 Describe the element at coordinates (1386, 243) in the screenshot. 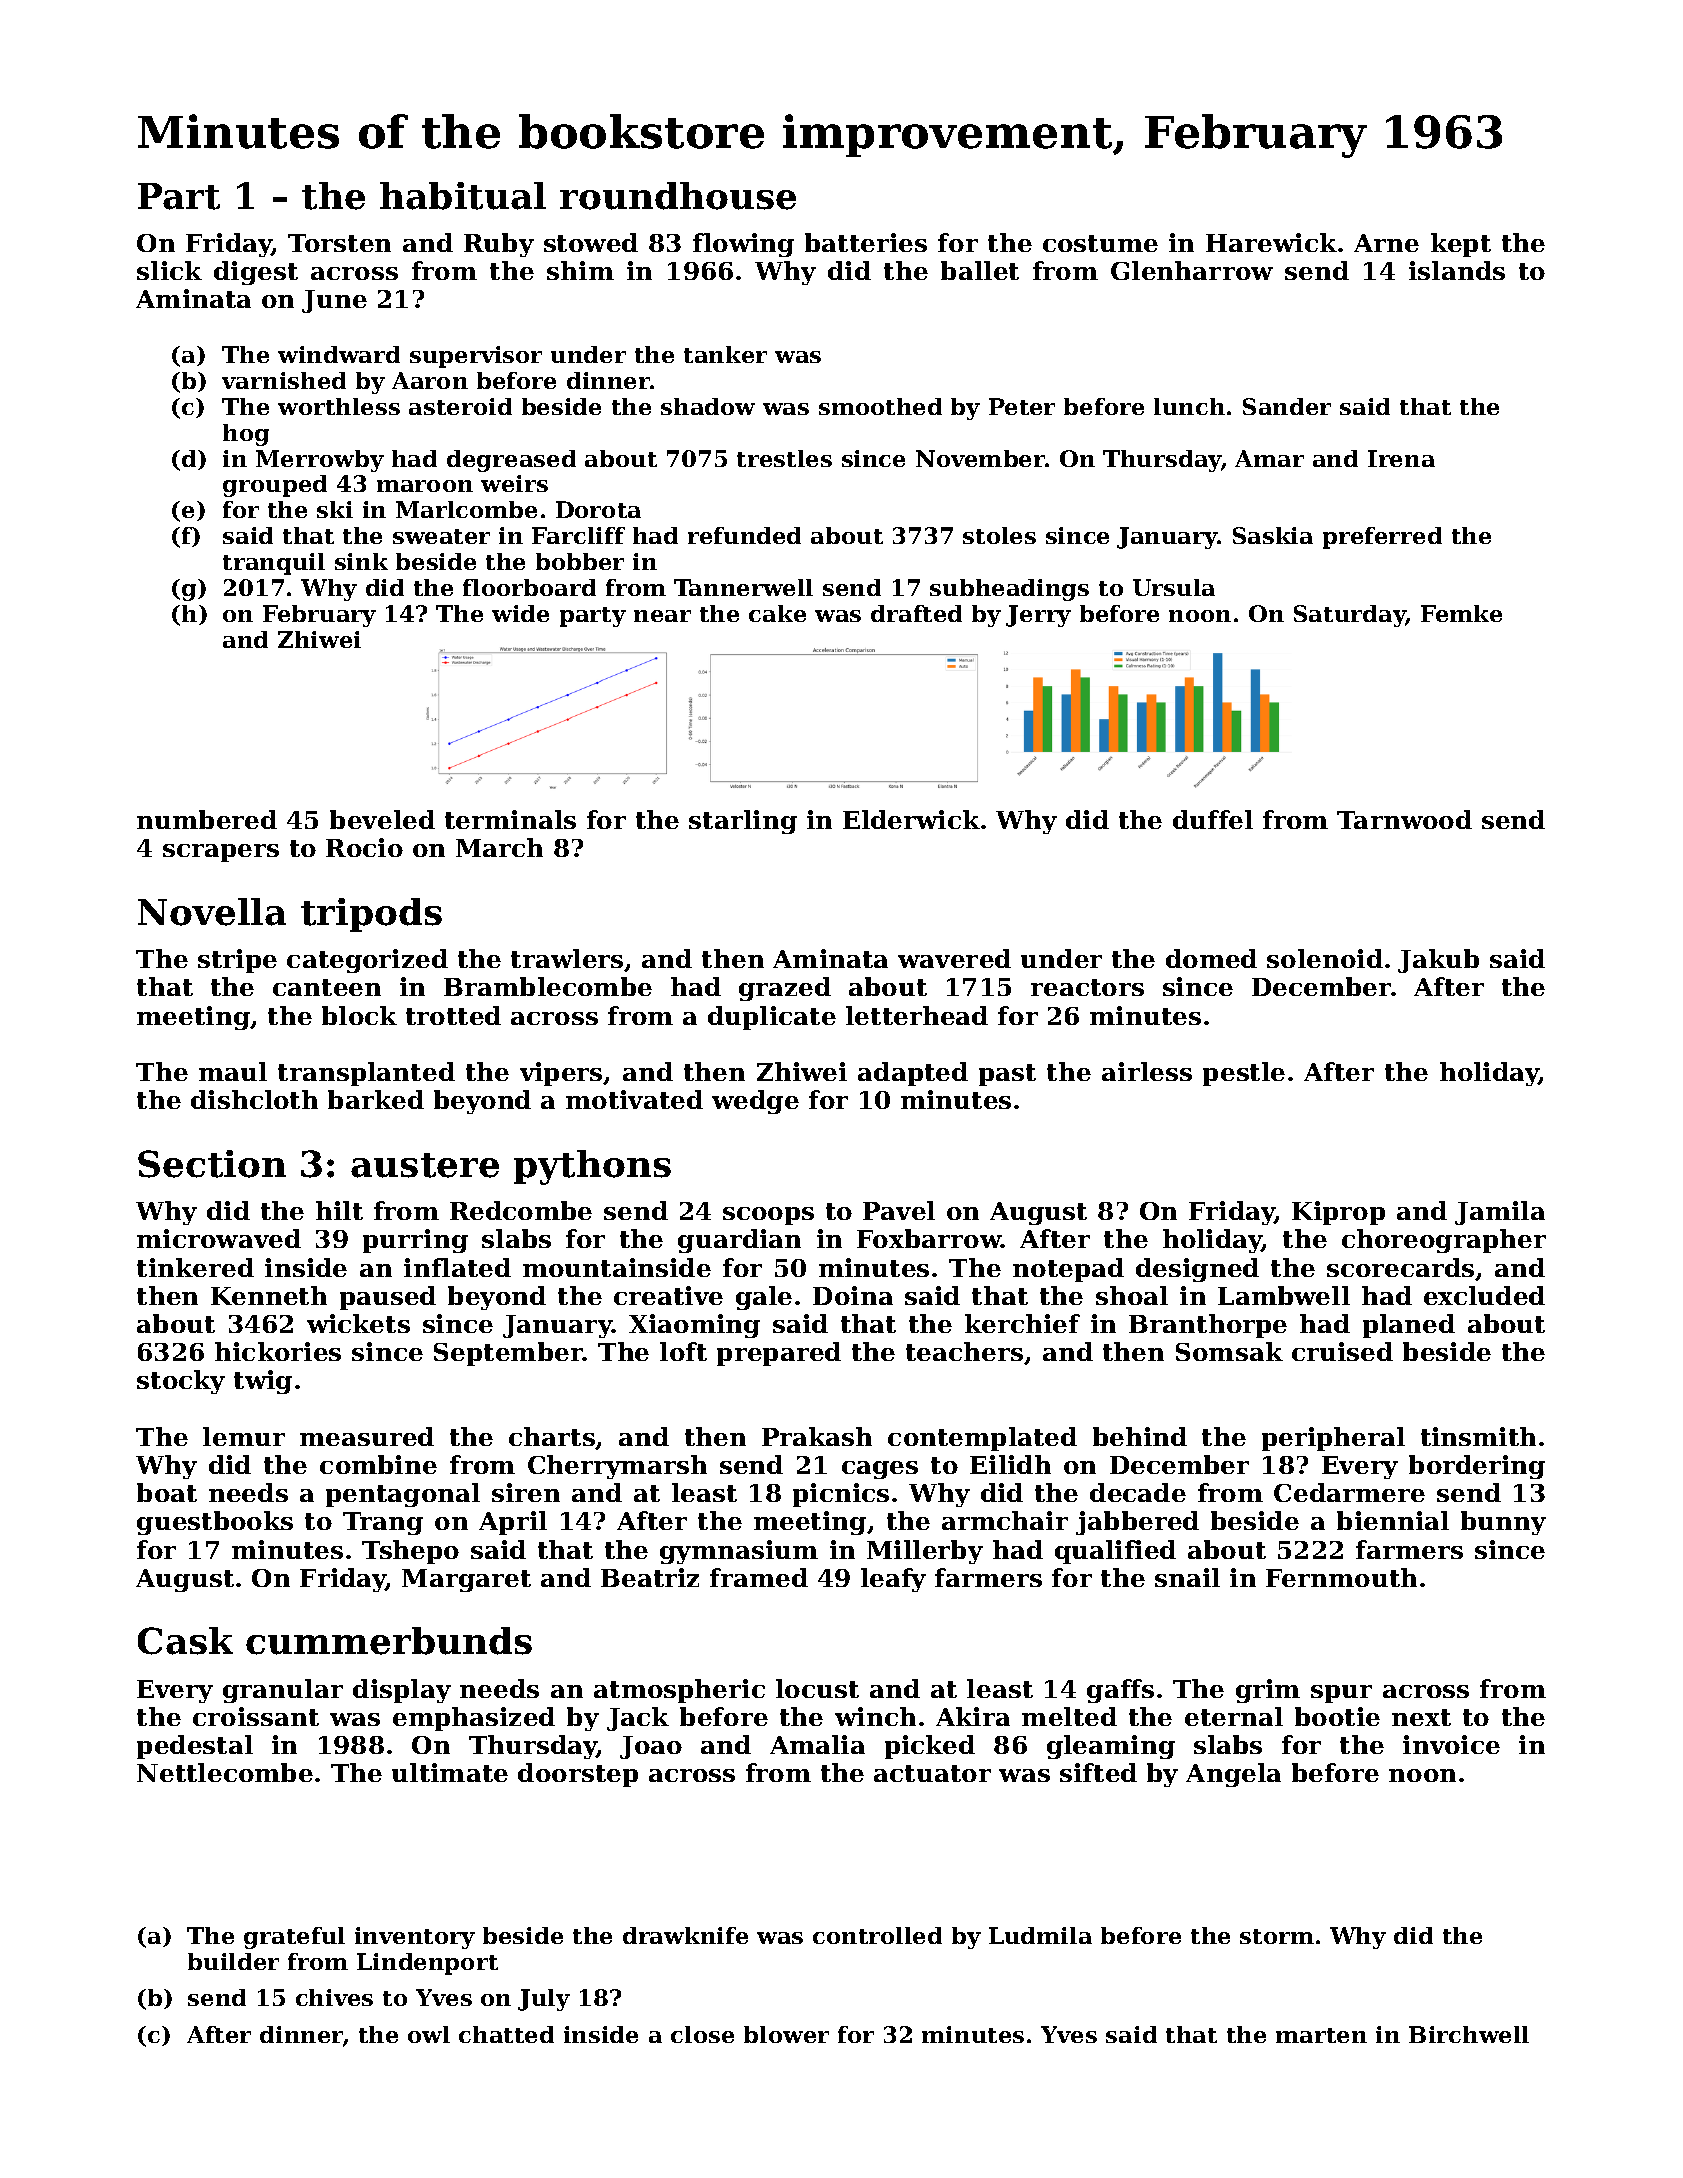

I see `Arne` at that location.
